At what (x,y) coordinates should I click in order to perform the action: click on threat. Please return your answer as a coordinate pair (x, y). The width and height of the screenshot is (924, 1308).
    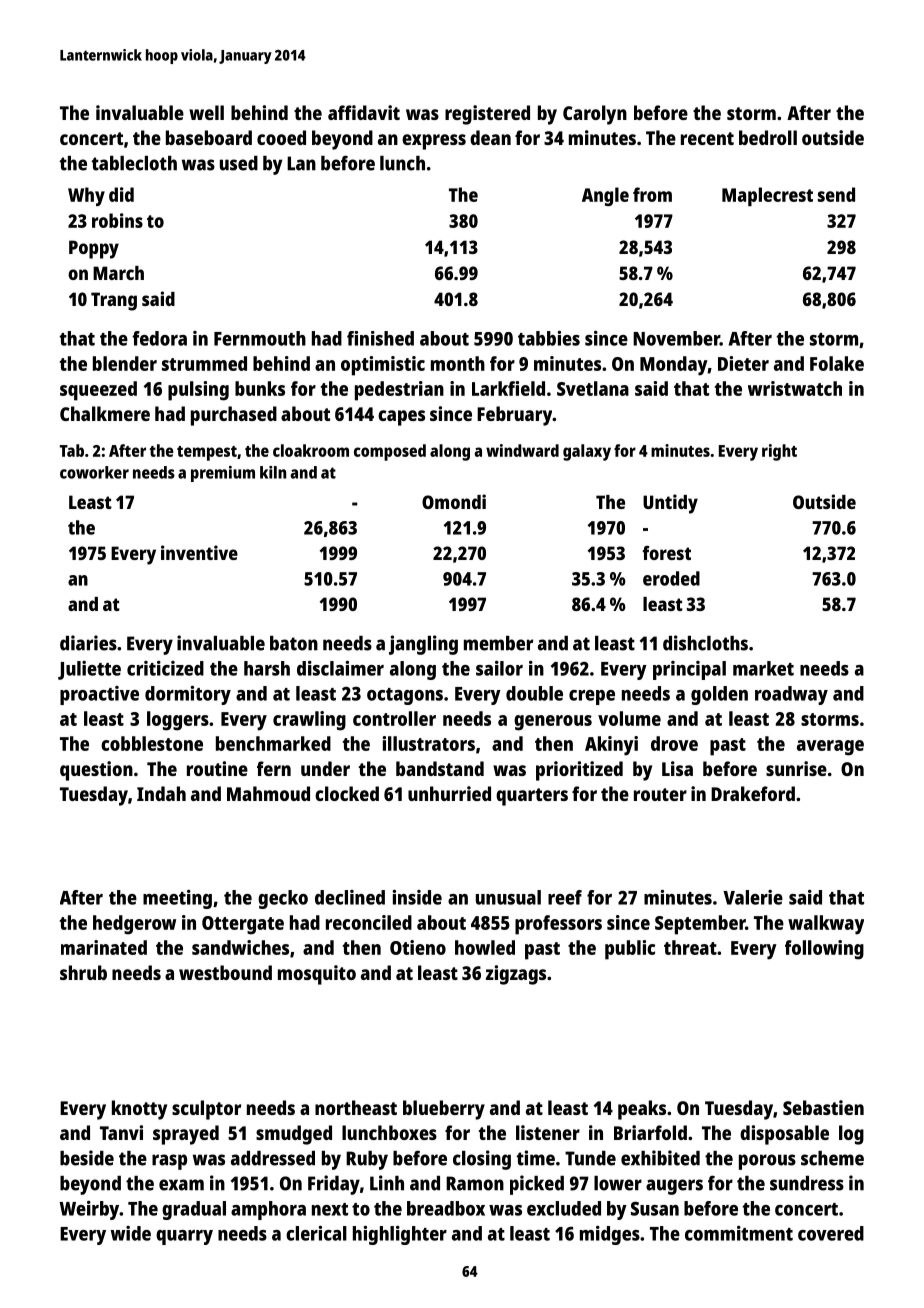
    Looking at the image, I should click on (690, 947).
